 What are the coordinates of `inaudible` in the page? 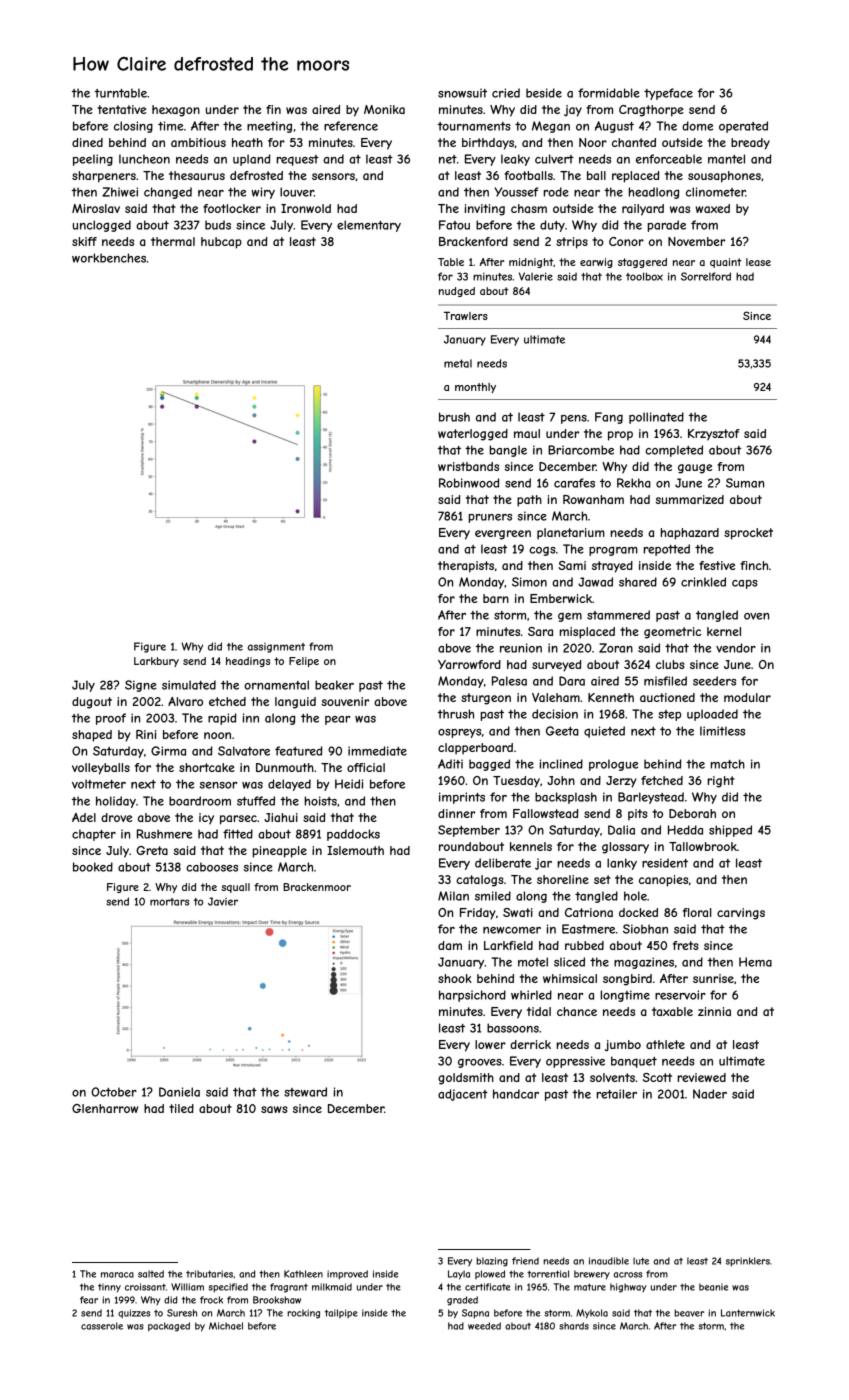 It's located at (609, 1261).
